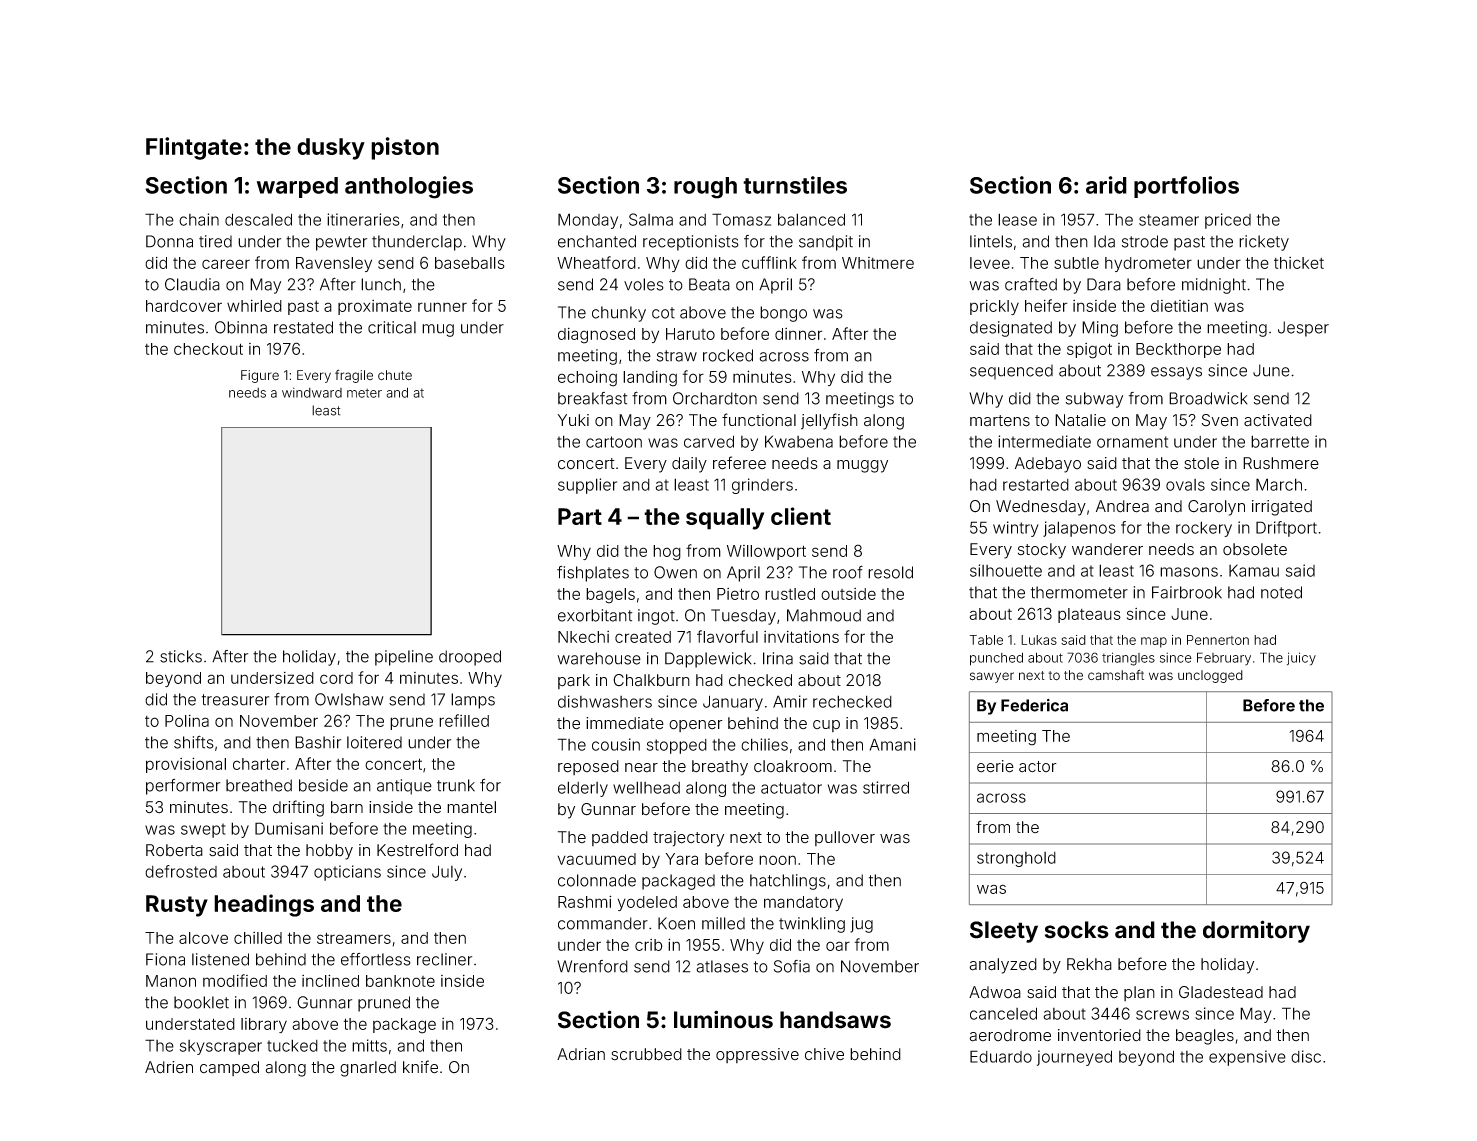 Image resolution: width=1477 pixels, height=1141 pixels. Describe the element at coordinates (420, 1067) in the screenshot. I see `knife` at that location.
